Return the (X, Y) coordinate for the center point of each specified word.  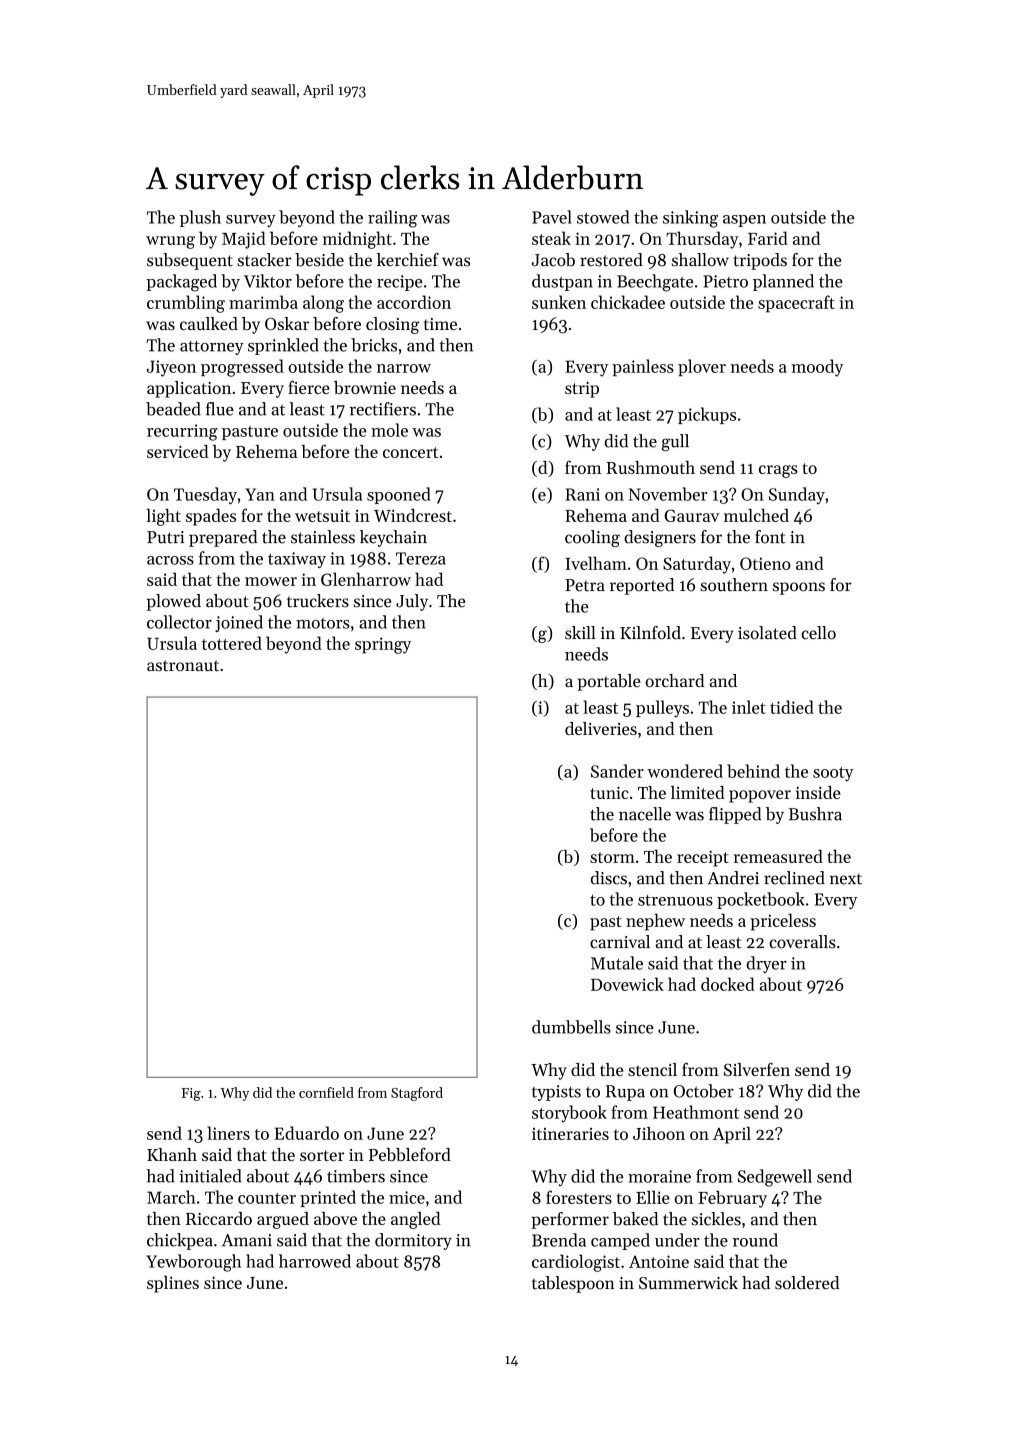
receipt (703, 858)
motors (323, 623)
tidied (792, 707)
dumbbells (571, 1027)
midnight (357, 240)
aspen (744, 221)
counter (267, 1198)
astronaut (183, 665)
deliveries (601, 728)
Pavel (552, 217)
